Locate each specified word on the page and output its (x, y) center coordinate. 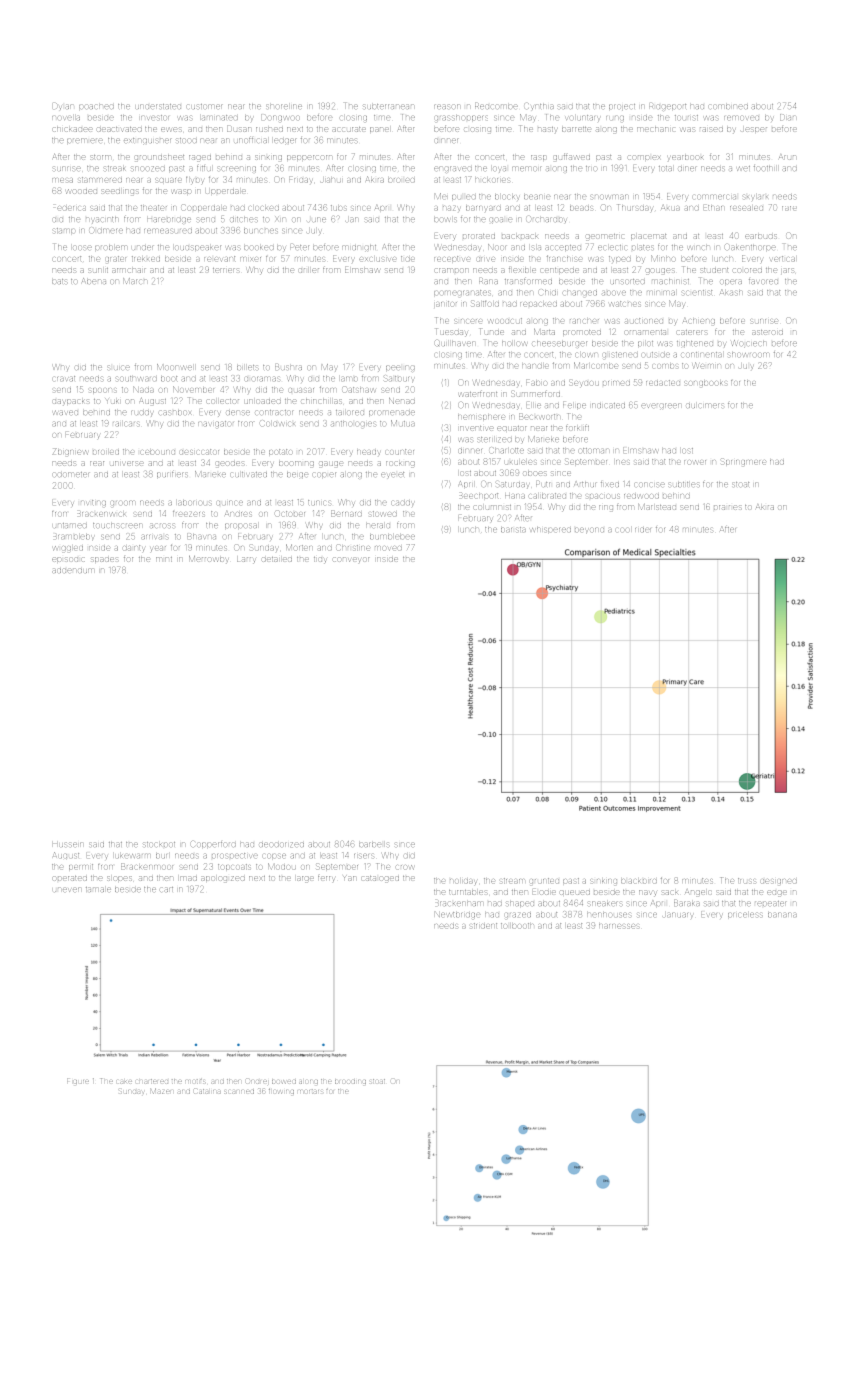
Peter (299, 247)
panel (379, 129)
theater (154, 208)
